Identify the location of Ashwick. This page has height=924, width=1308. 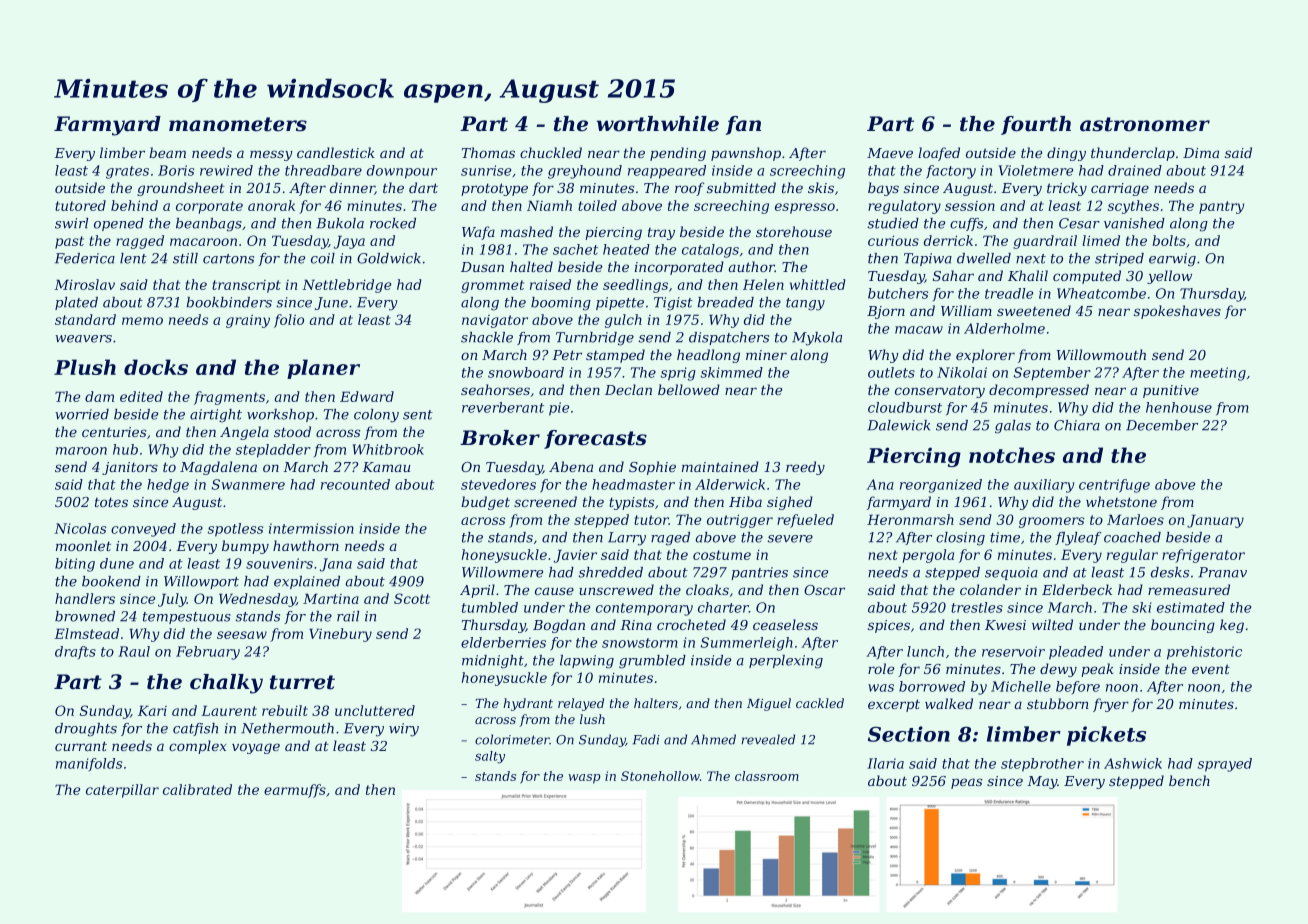
(1133, 763).
